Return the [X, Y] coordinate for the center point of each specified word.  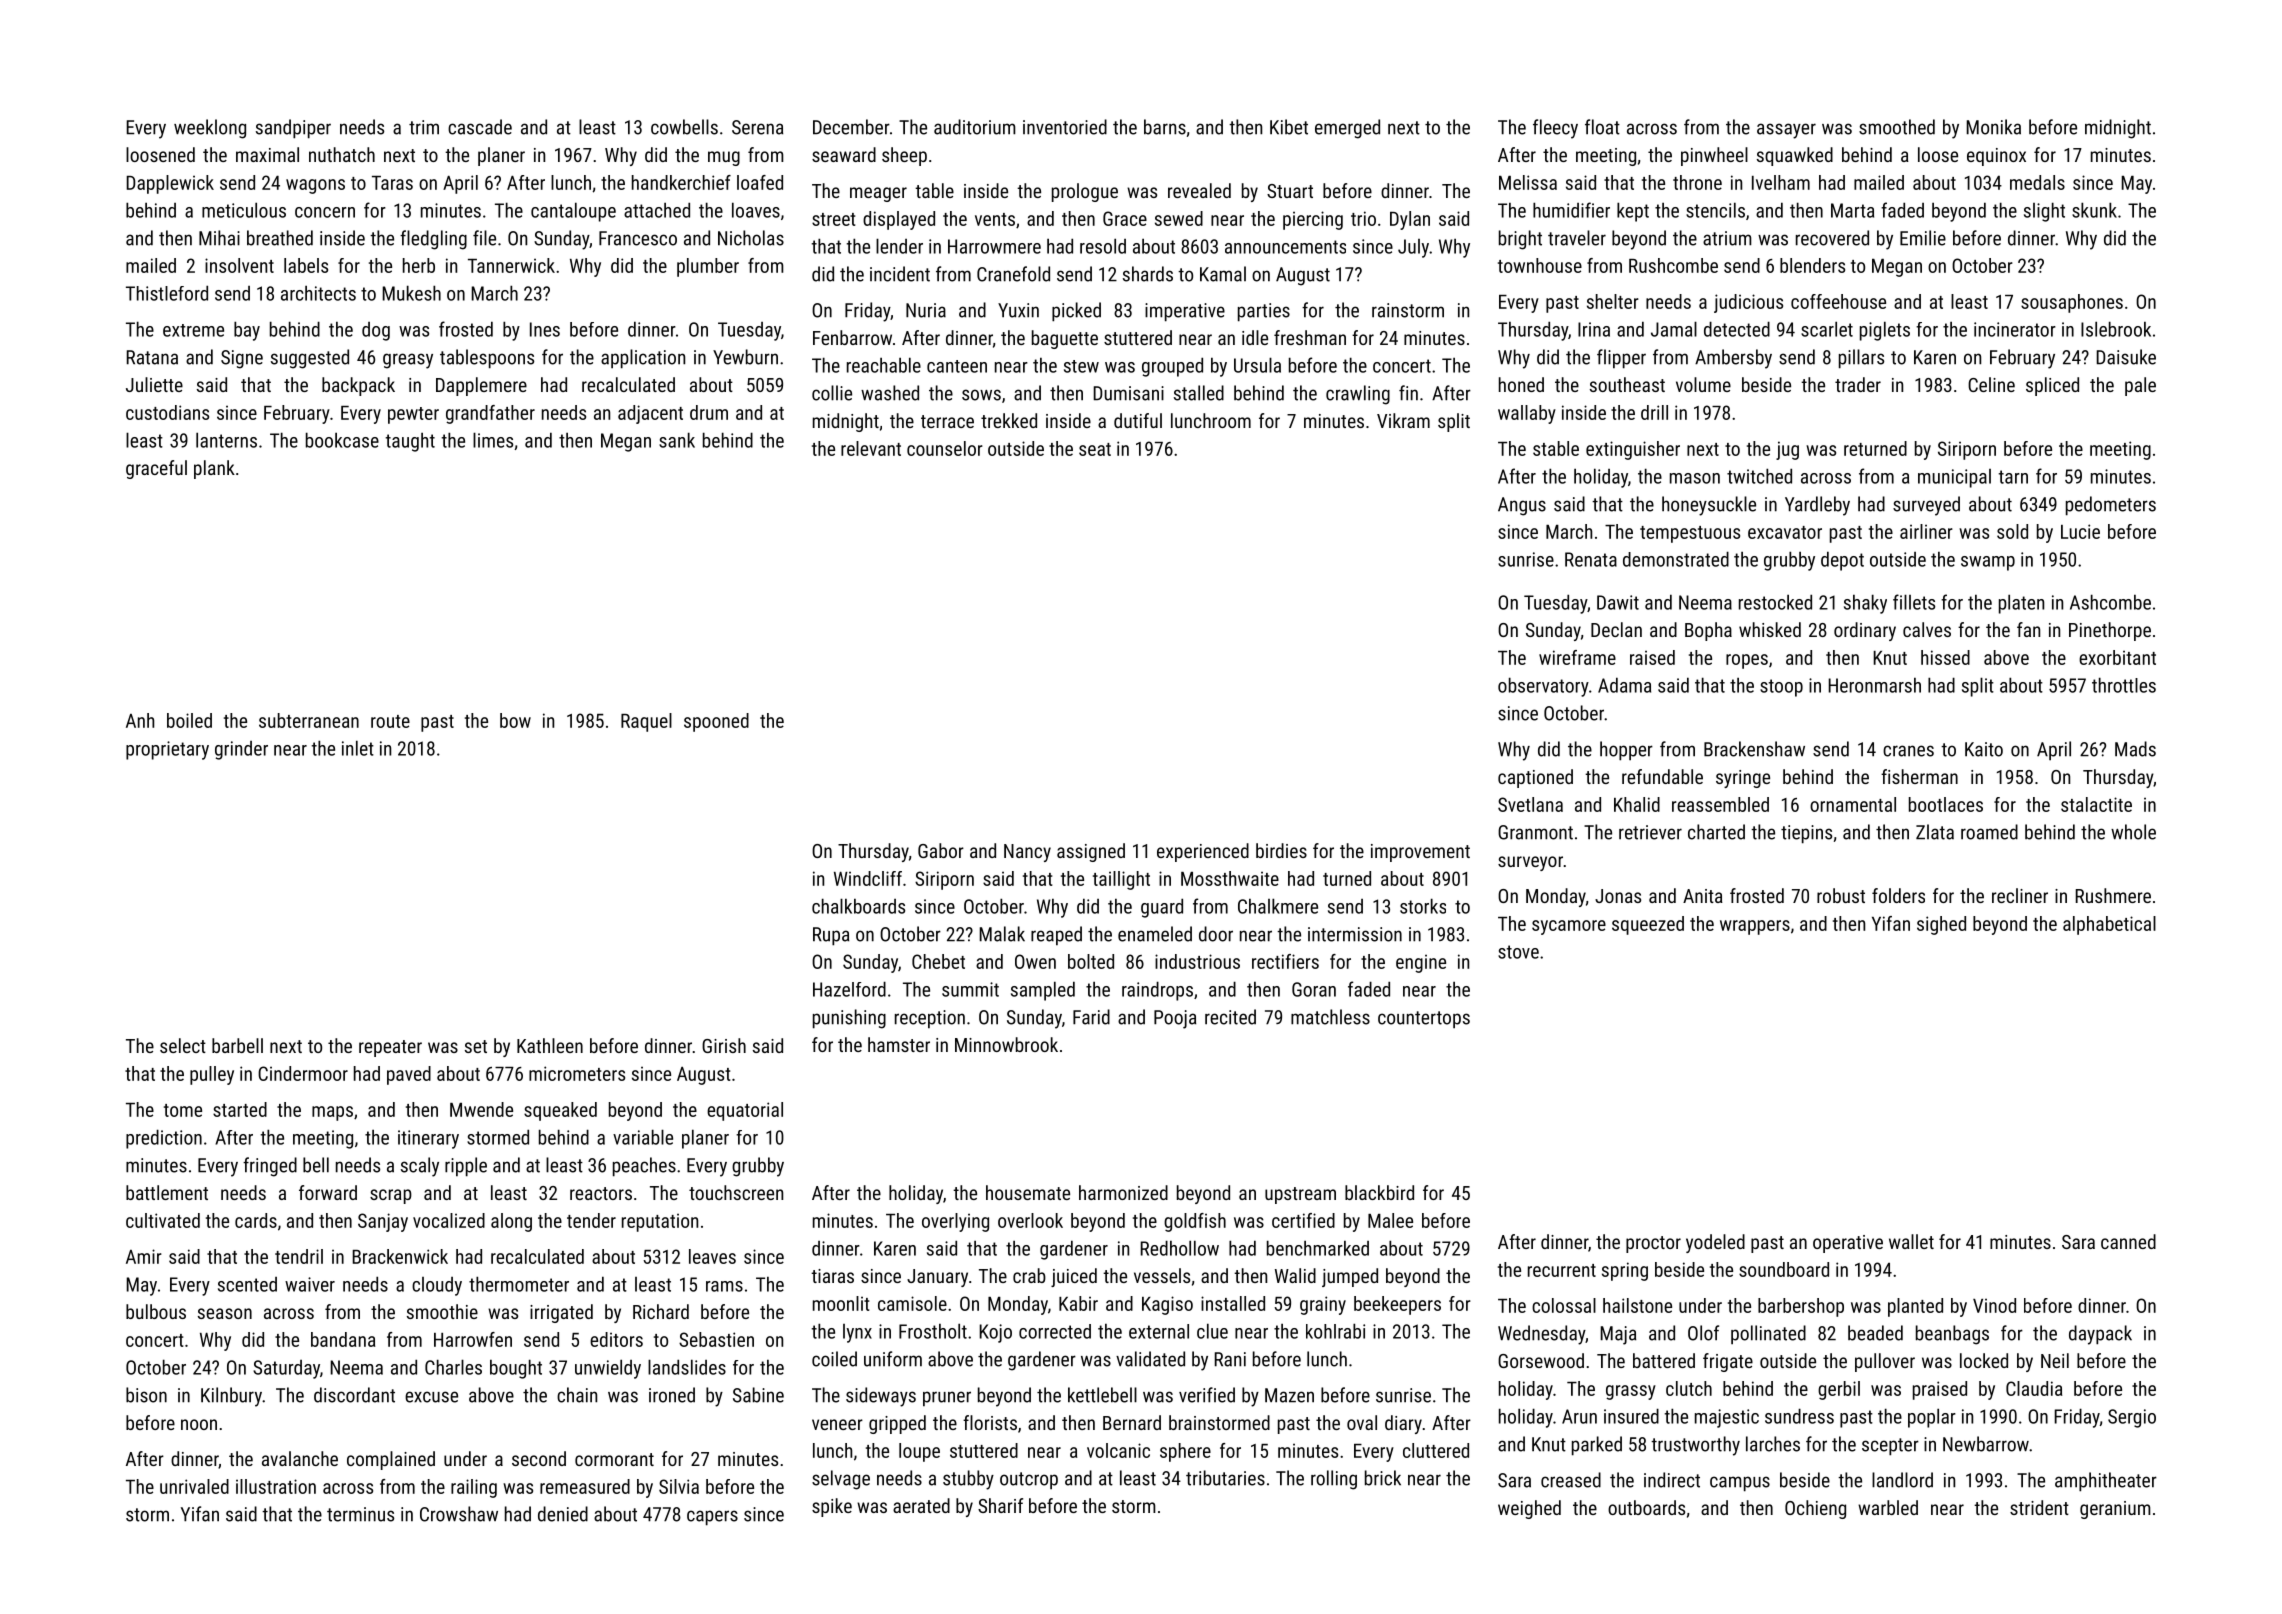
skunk [2094, 210]
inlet [358, 748]
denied [563, 1514]
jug [1787, 450]
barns [1165, 127]
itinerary [428, 1139]
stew [1081, 366]
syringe [1743, 779]
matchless [1330, 1017]
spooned [716, 722]
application [643, 359]
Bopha [1708, 631]
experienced [1203, 852]
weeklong [210, 129]
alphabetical [2109, 925]
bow [515, 720]
